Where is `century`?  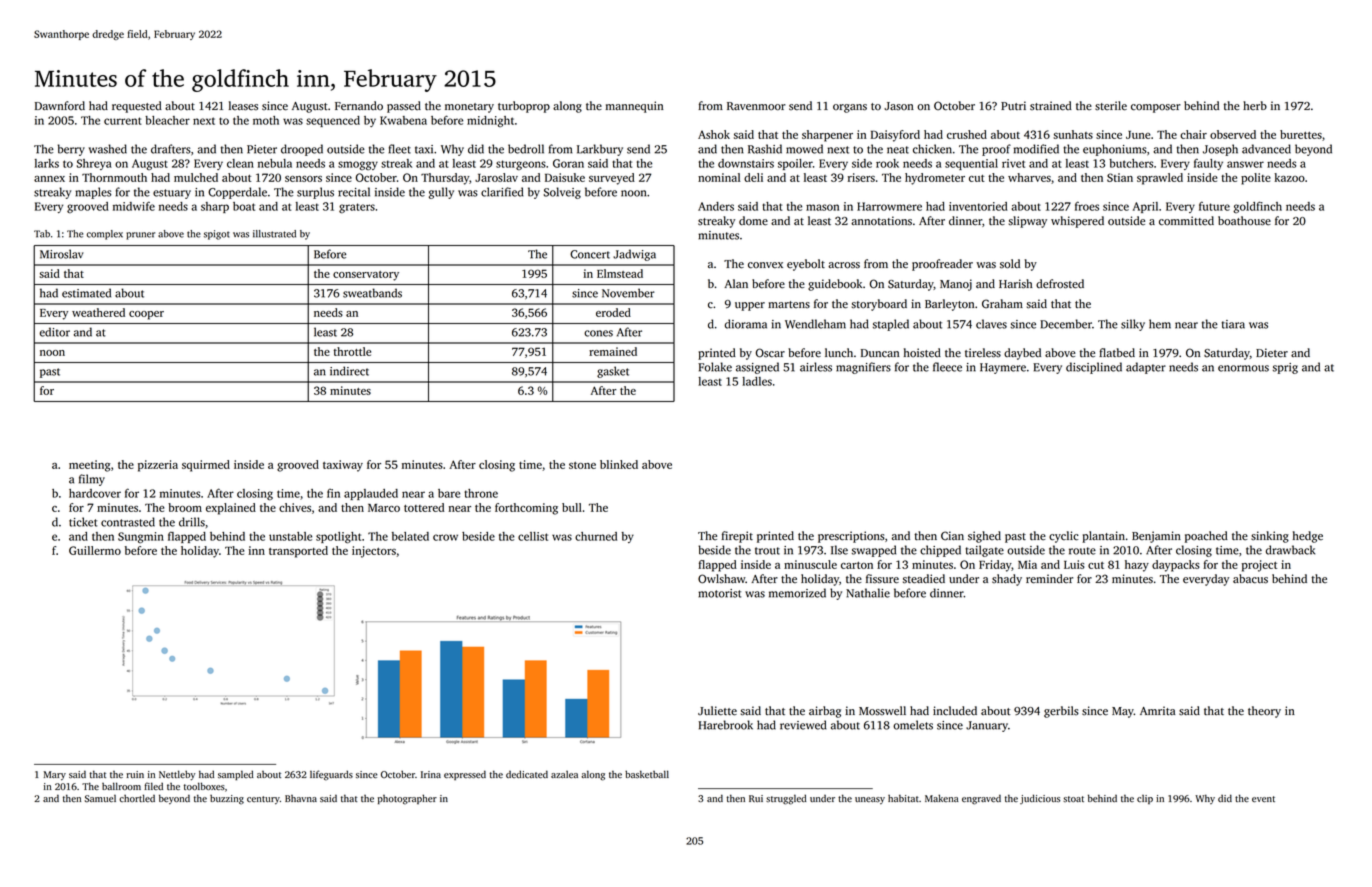 century is located at coordinates (263, 800).
